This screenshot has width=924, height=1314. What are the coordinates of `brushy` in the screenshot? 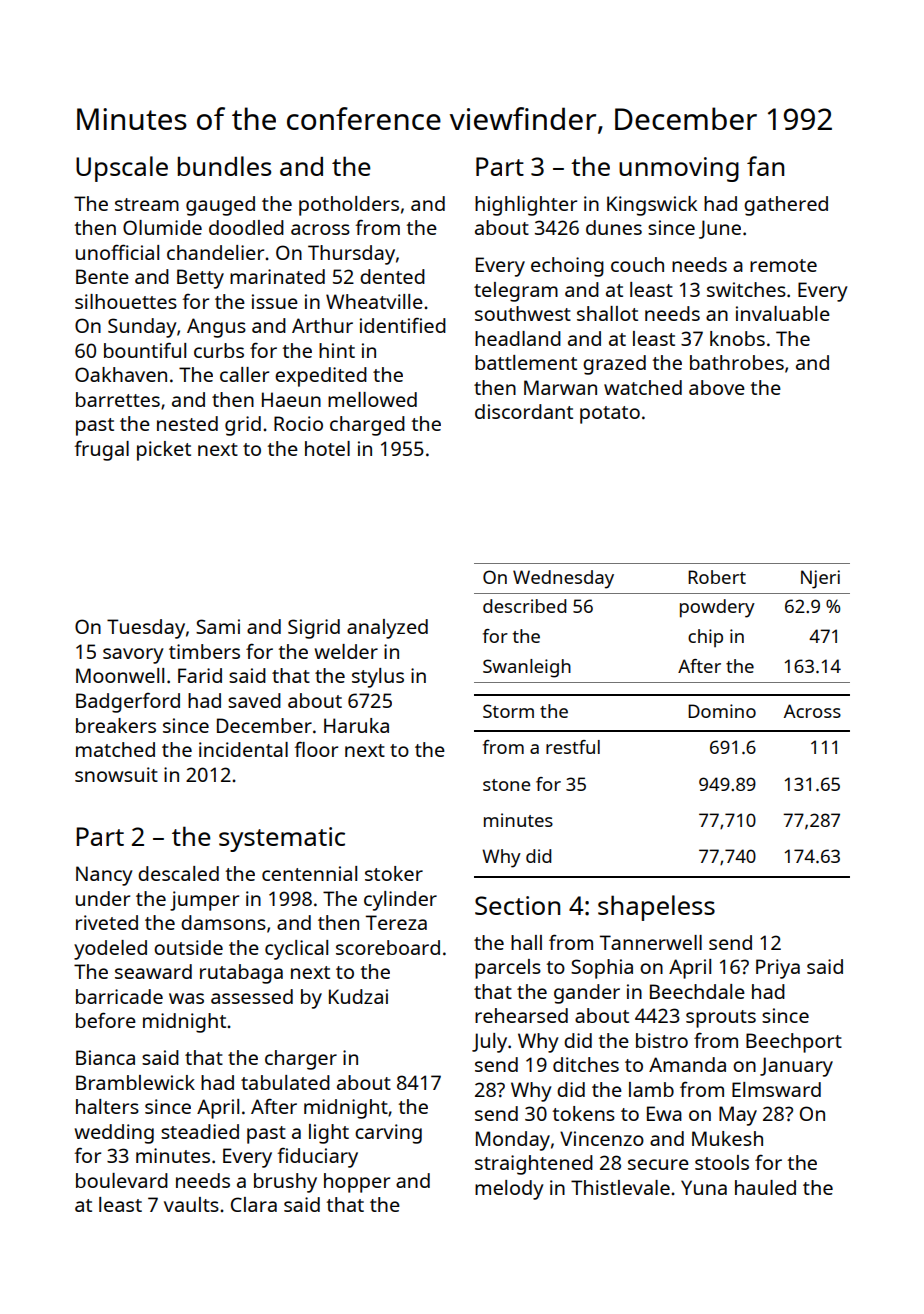 It's located at (285, 1183).
